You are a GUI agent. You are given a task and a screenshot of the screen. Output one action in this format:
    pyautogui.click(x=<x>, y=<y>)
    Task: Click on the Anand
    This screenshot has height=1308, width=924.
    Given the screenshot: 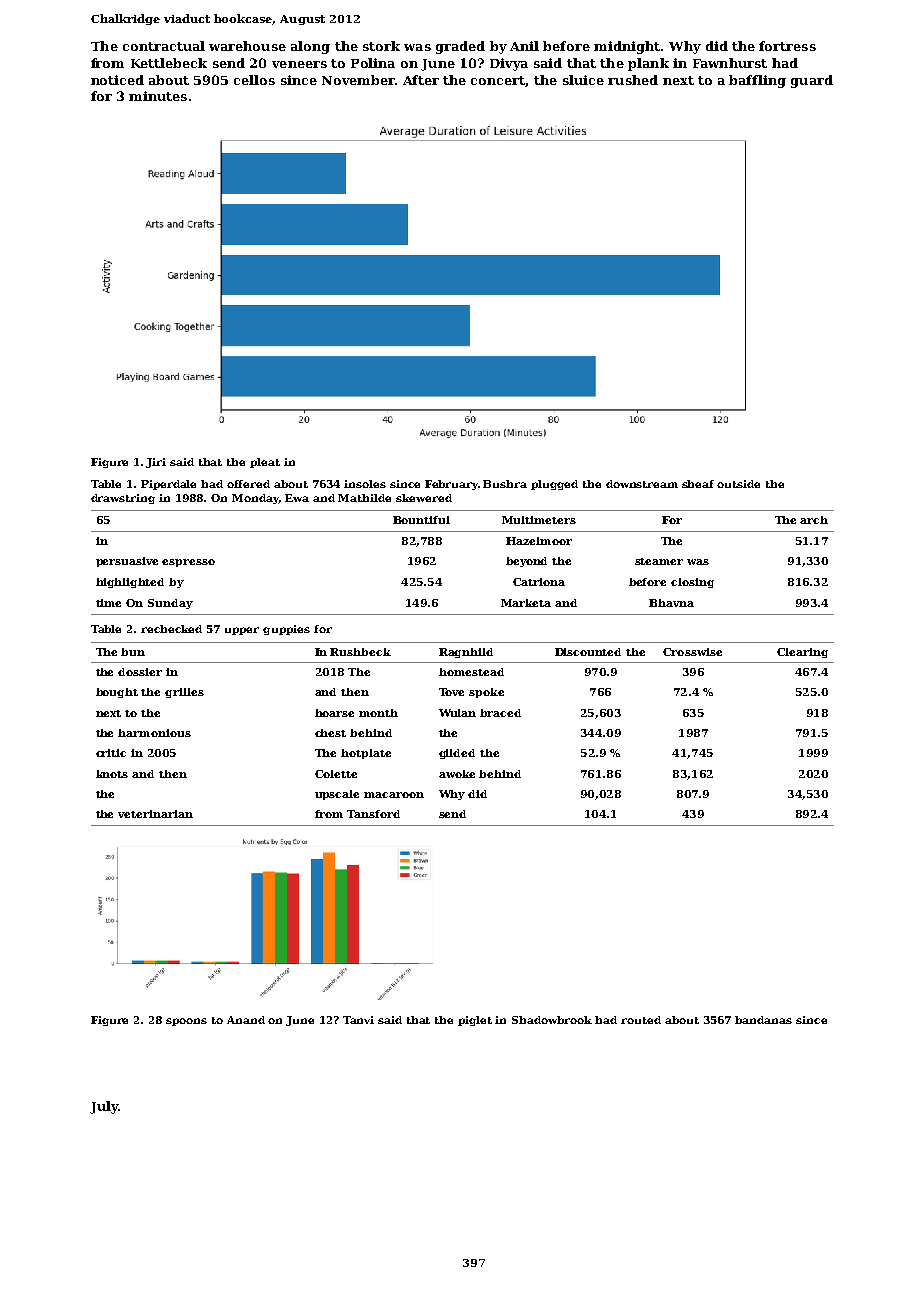 What is the action you would take?
    pyautogui.click(x=246, y=1020)
